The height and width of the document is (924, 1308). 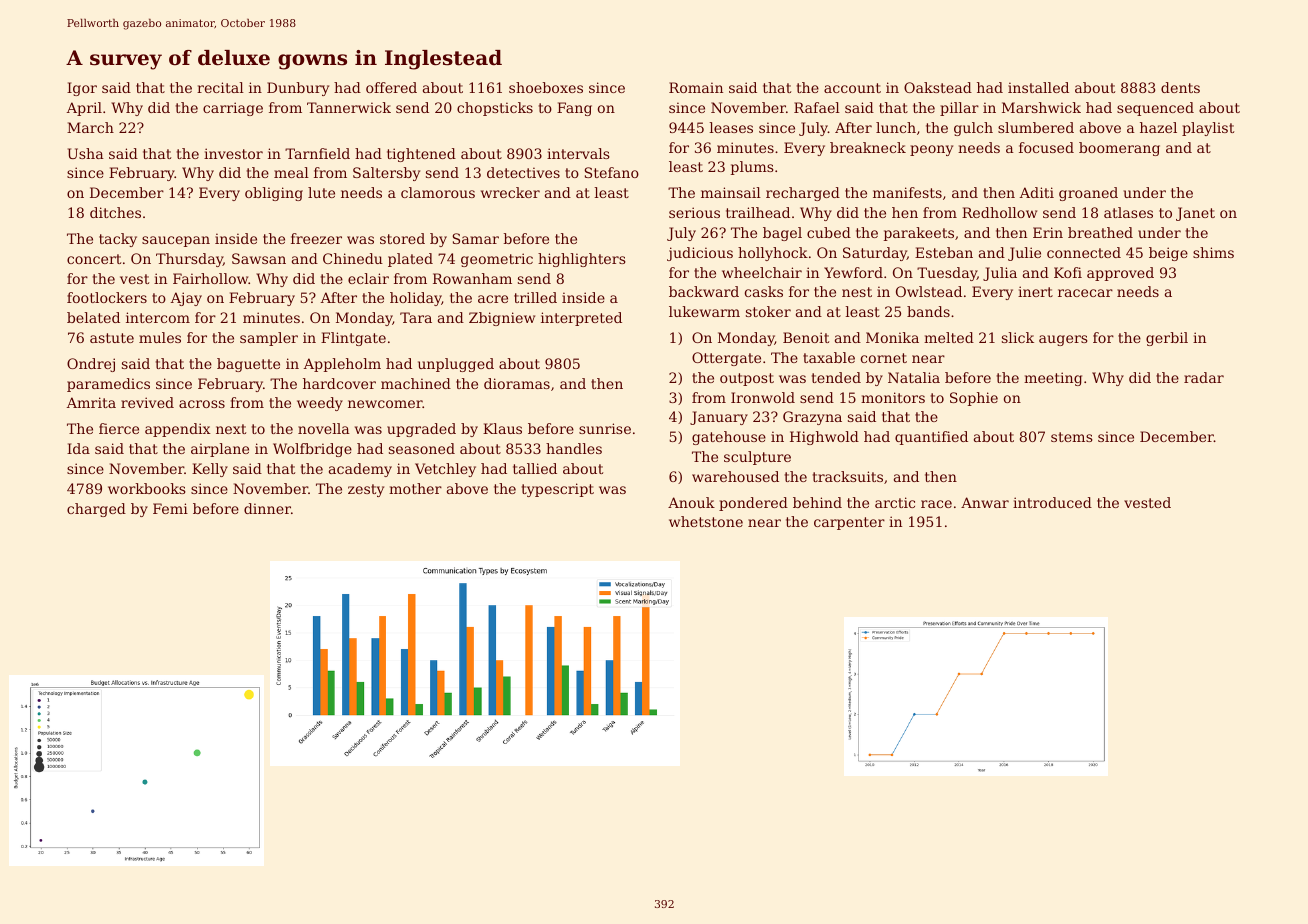 What do you see at coordinates (502, 428) in the document?
I see `Klaus` at bounding box center [502, 428].
